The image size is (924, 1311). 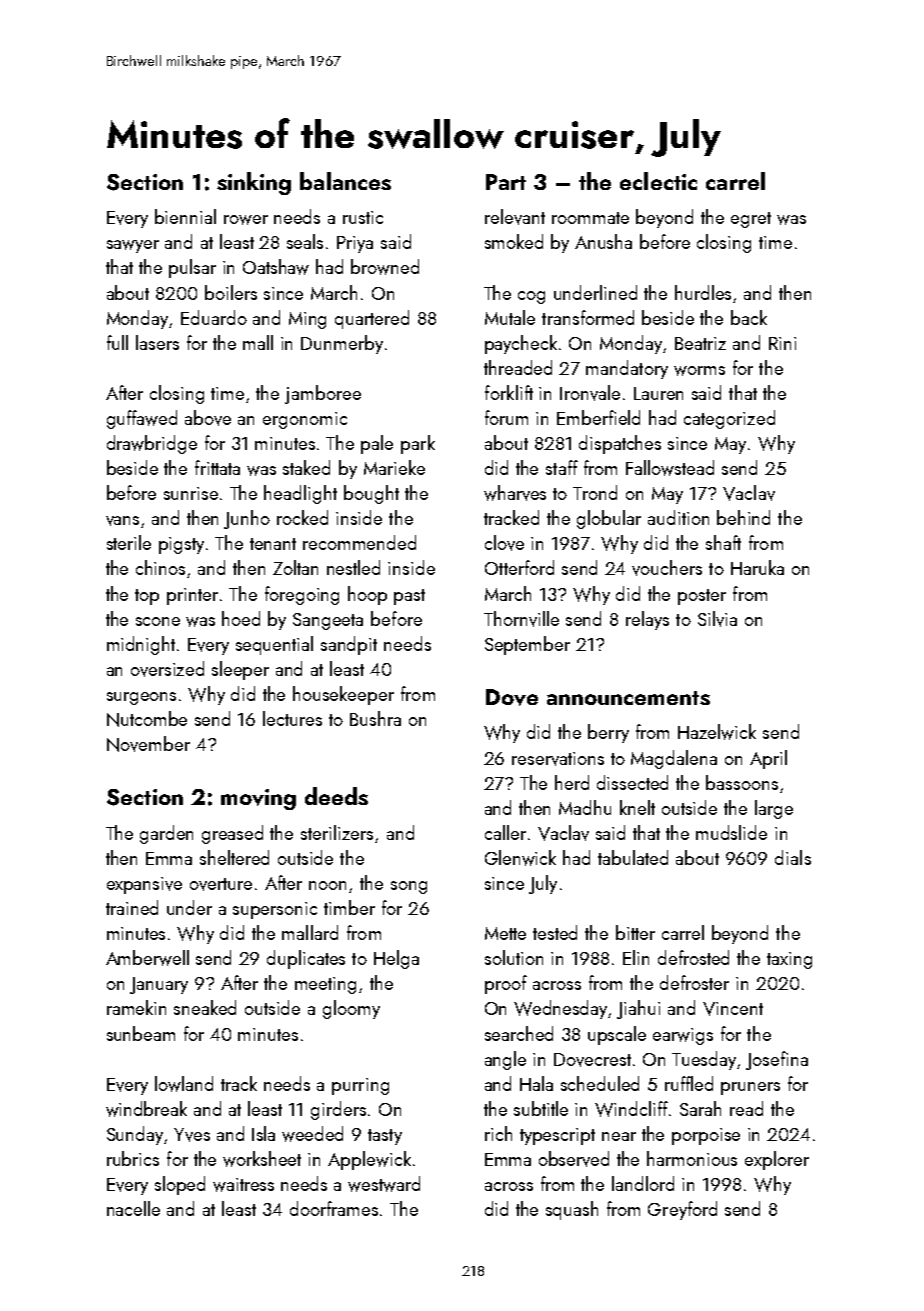 What do you see at coordinates (122, 521) in the page?
I see `vans` at bounding box center [122, 521].
